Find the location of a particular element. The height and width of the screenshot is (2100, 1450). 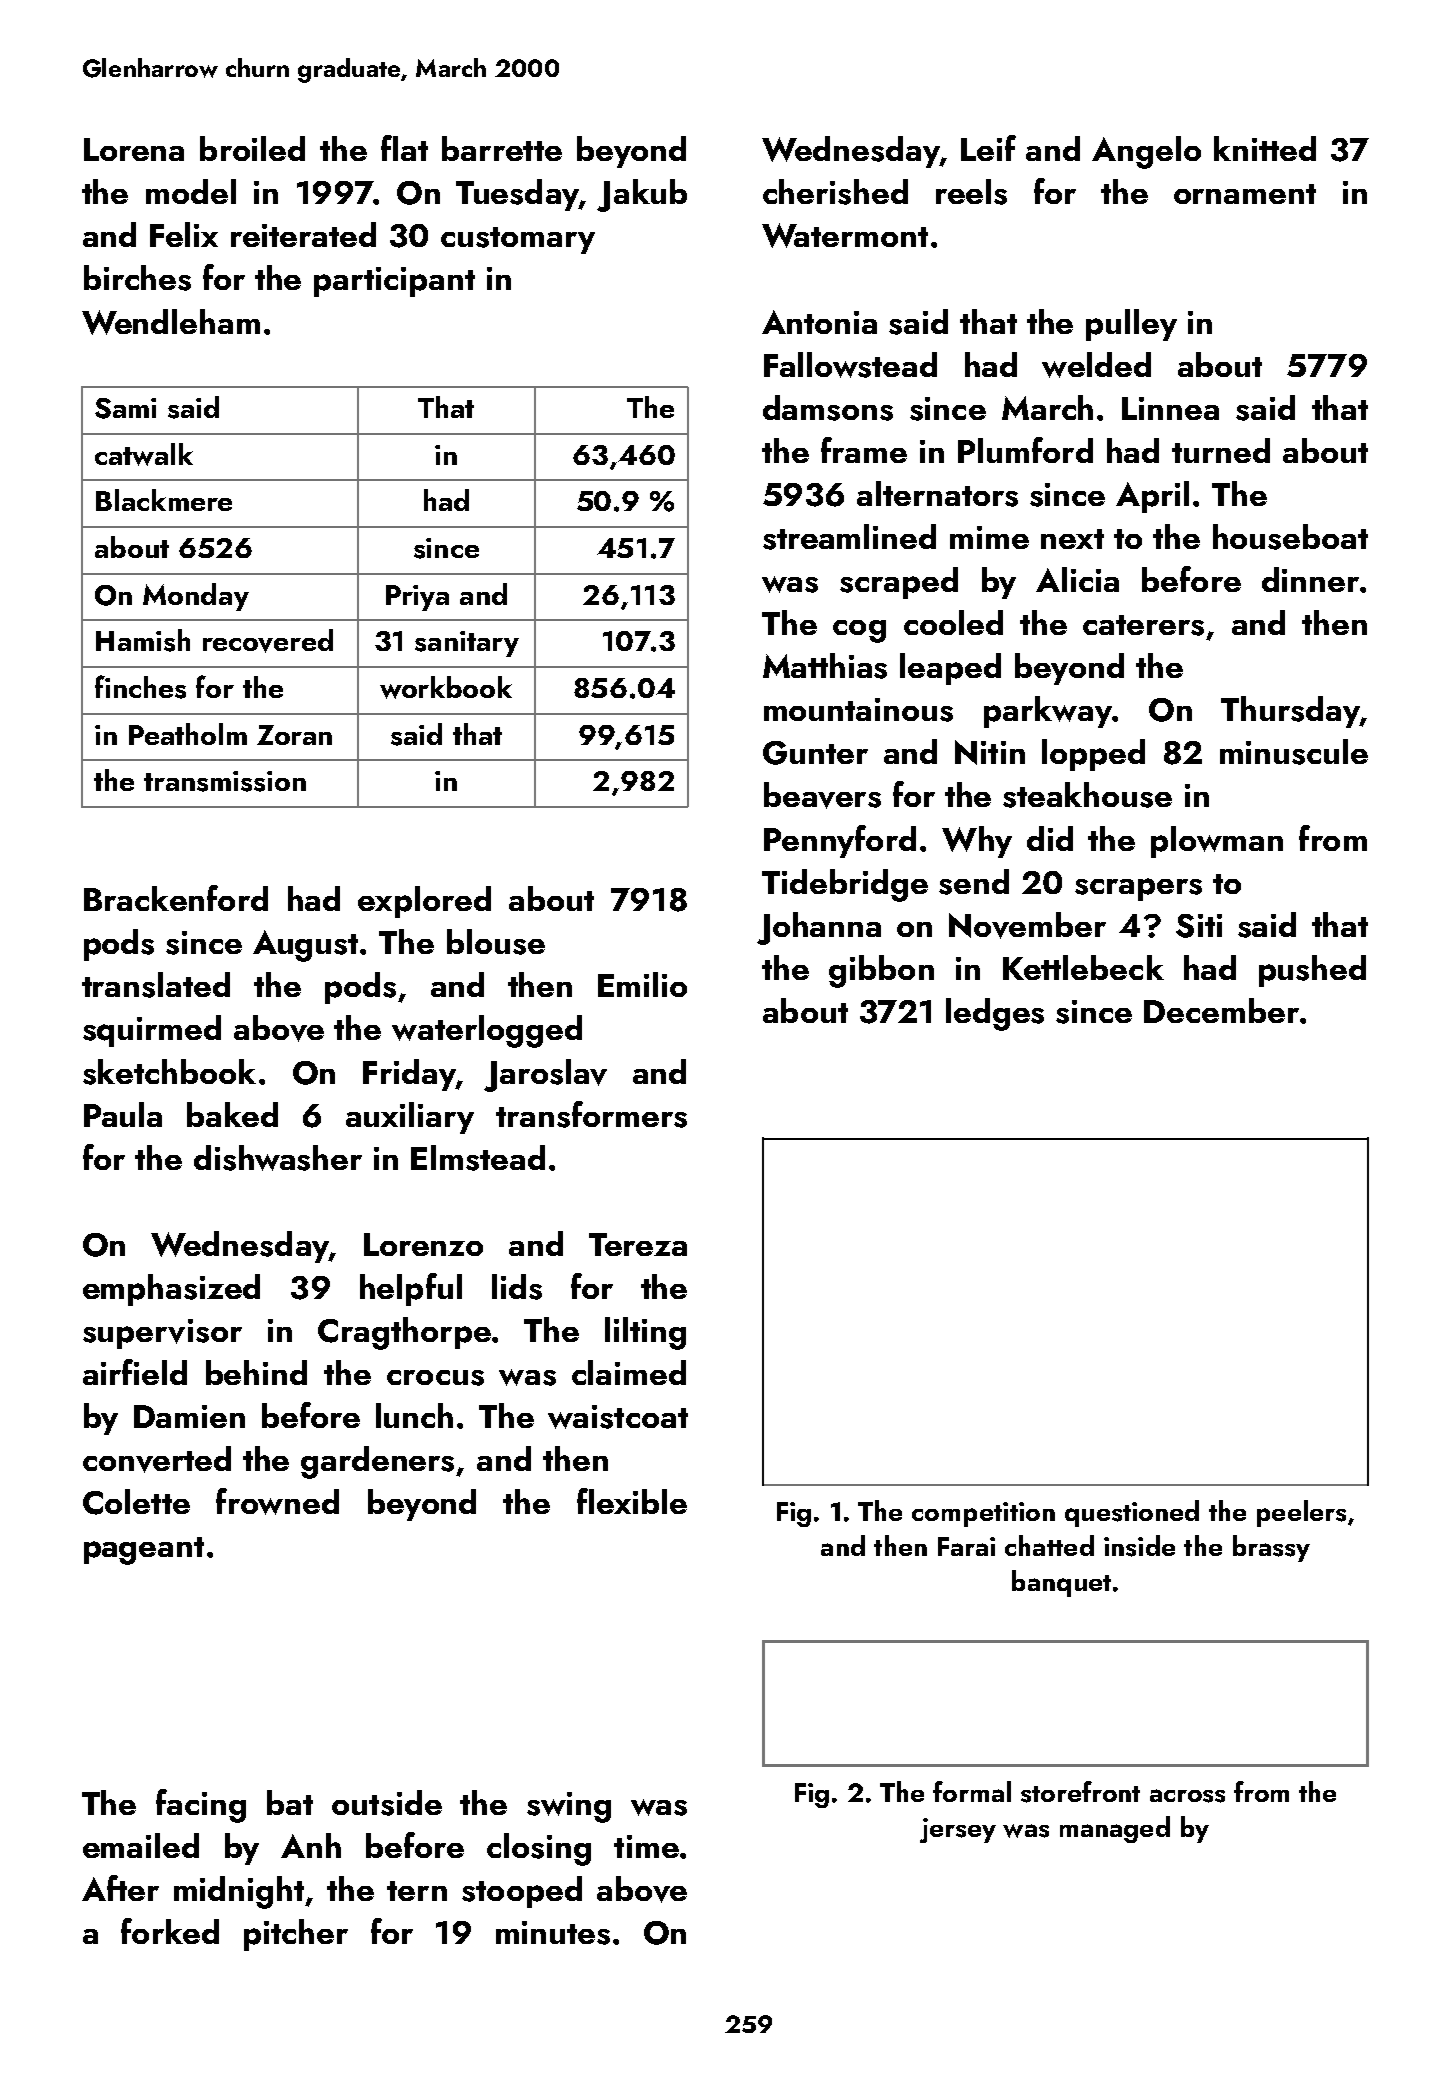

ledges is located at coordinates (995, 1014).
